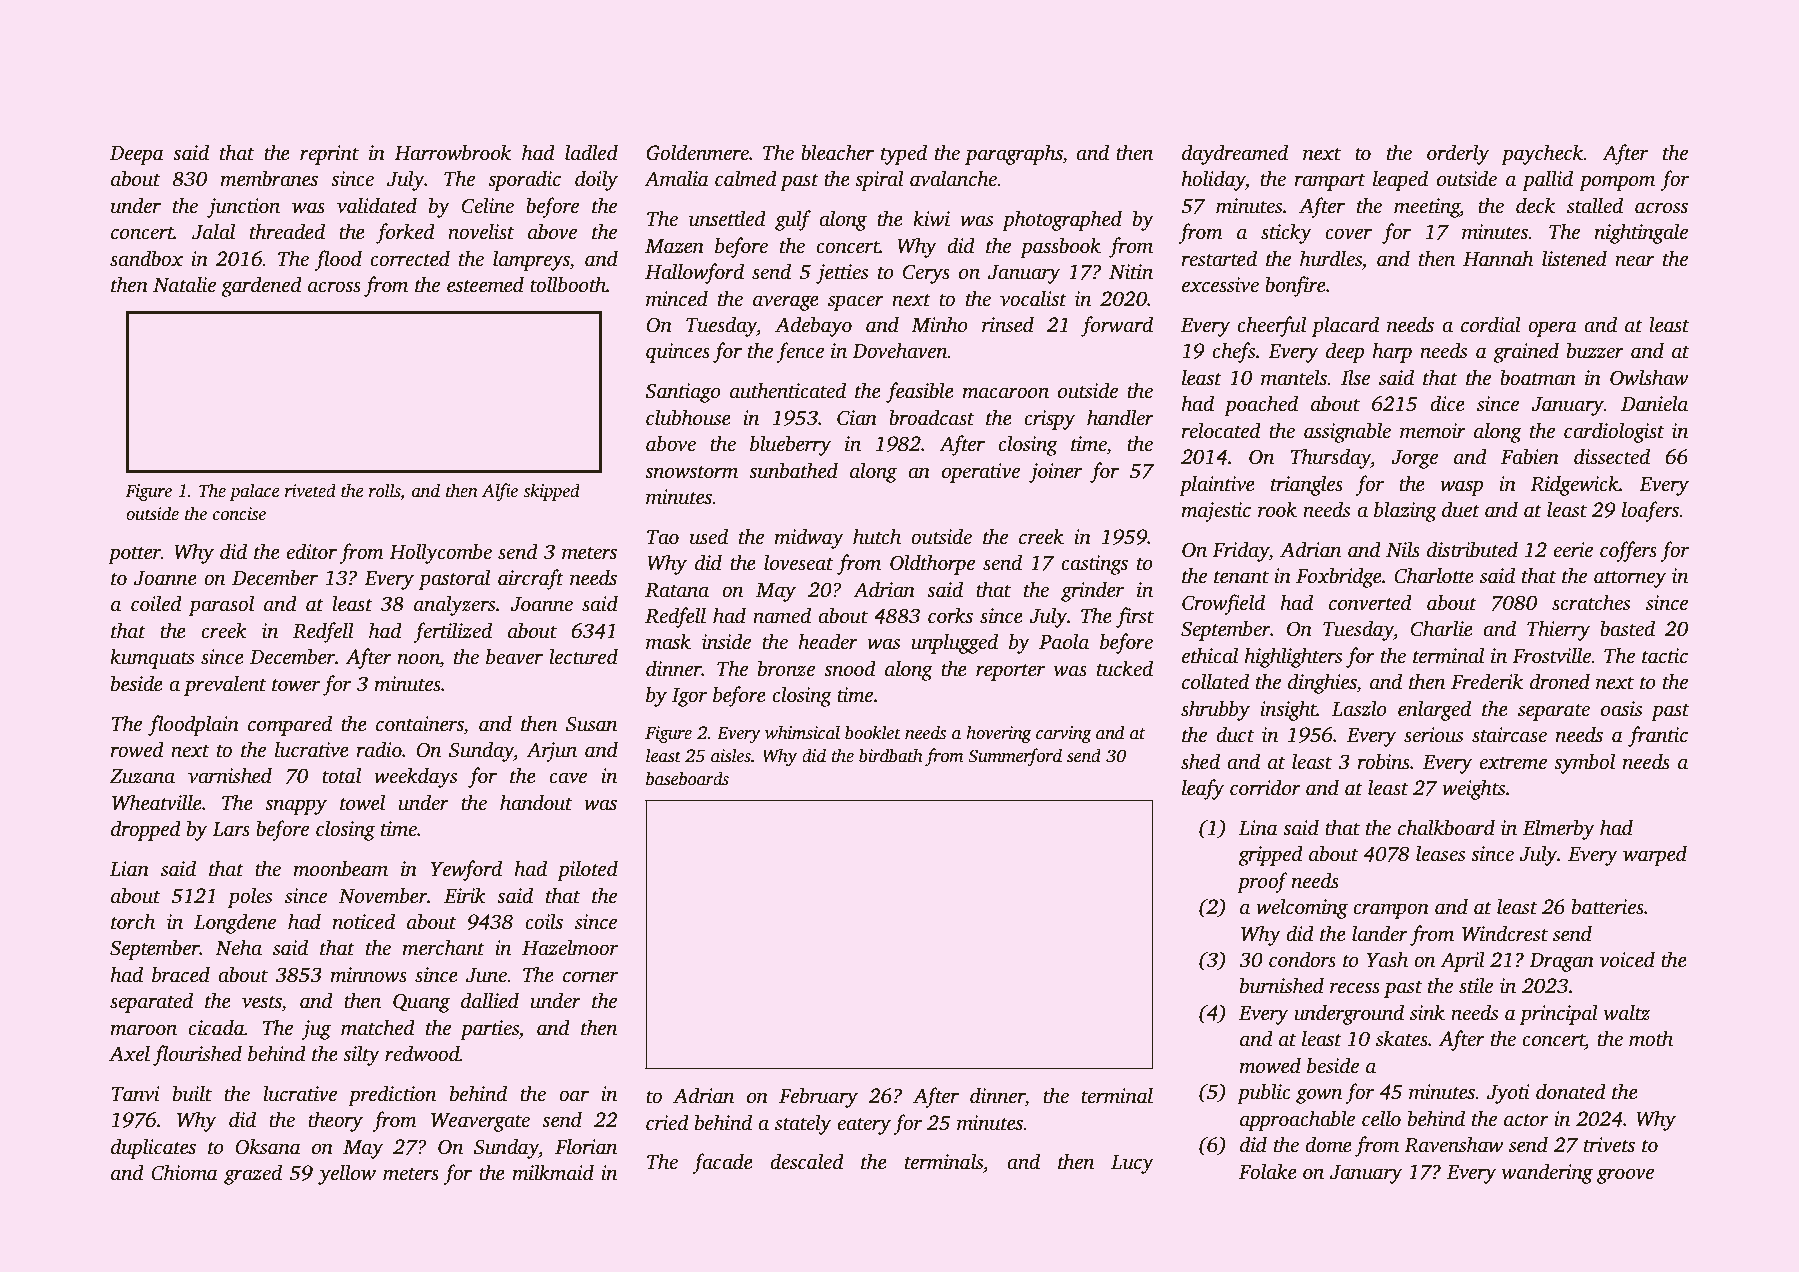 Image resolution: width=1799 pixels, height=1272 pixels. What do you see at coordinates (818, 1097) in the screenshot?
I see `February` at bounding box center [818, 1097].
